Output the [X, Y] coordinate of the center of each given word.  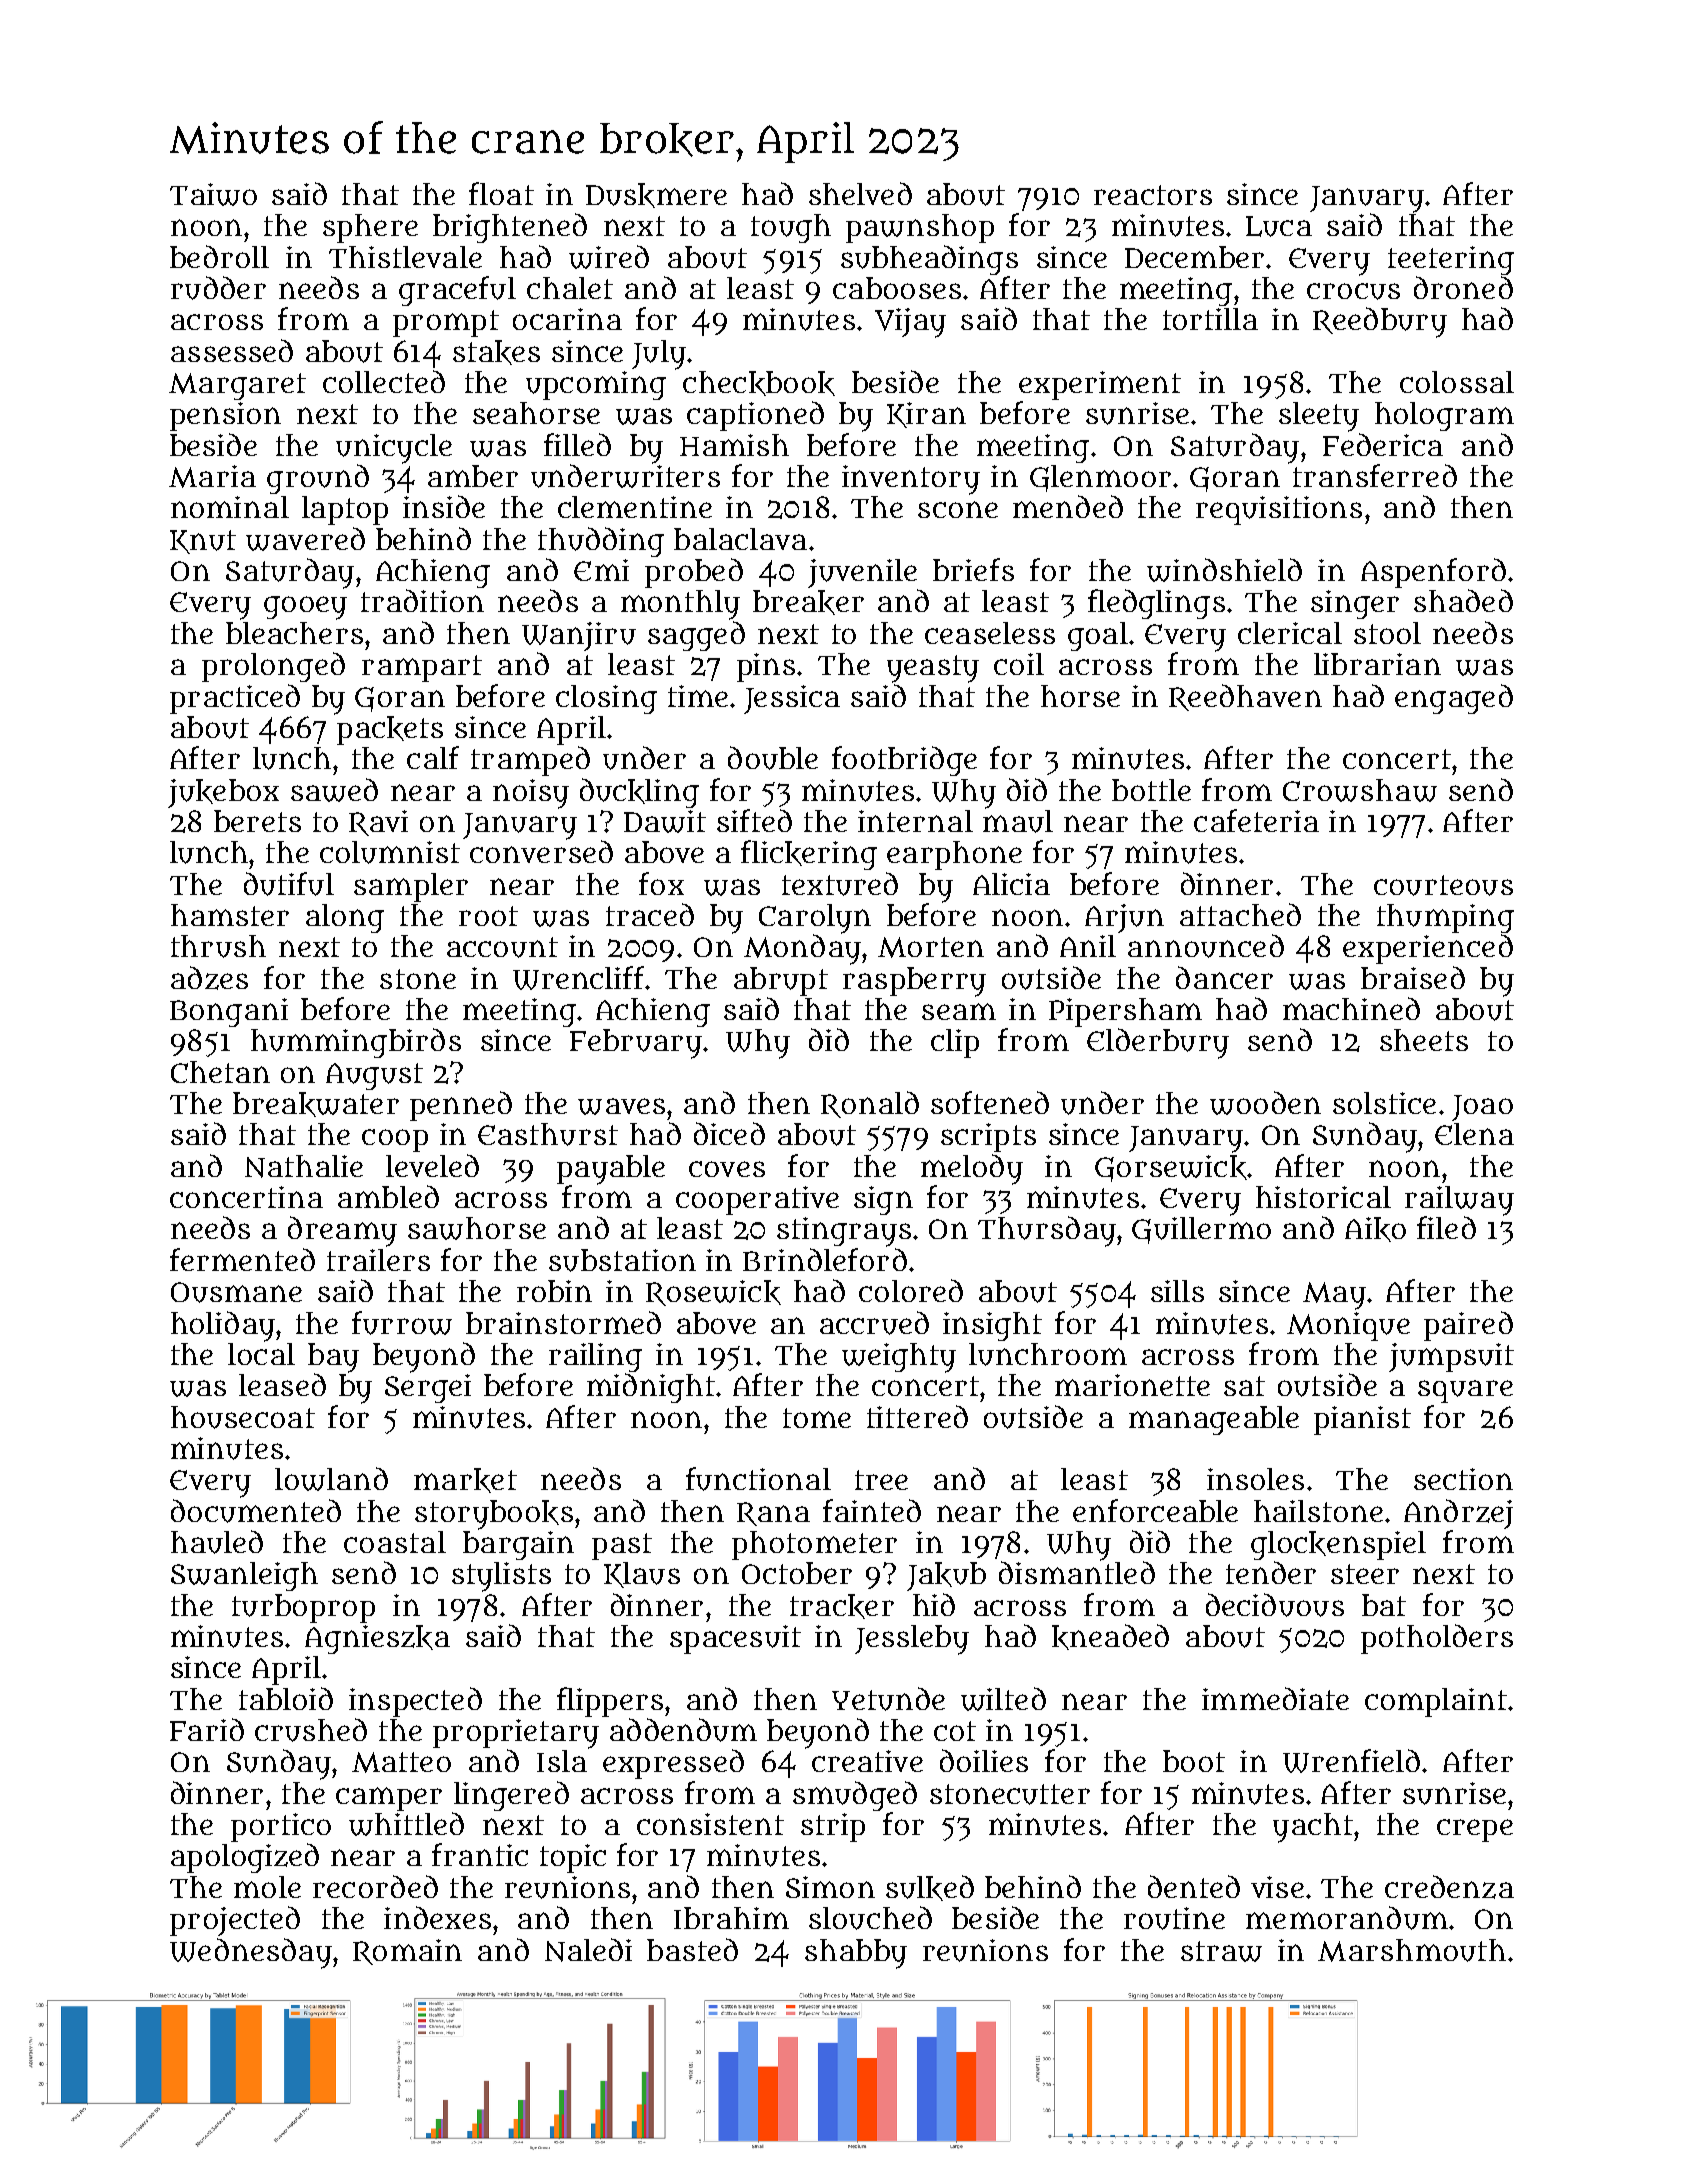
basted [692, 1949]
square [1465, 1391]
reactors [1153, 195]
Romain [407, 1952]
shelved [860, 193]
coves [727, 1169]
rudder [218, 288]
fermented [242, 1259]
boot [1194, 1761]
